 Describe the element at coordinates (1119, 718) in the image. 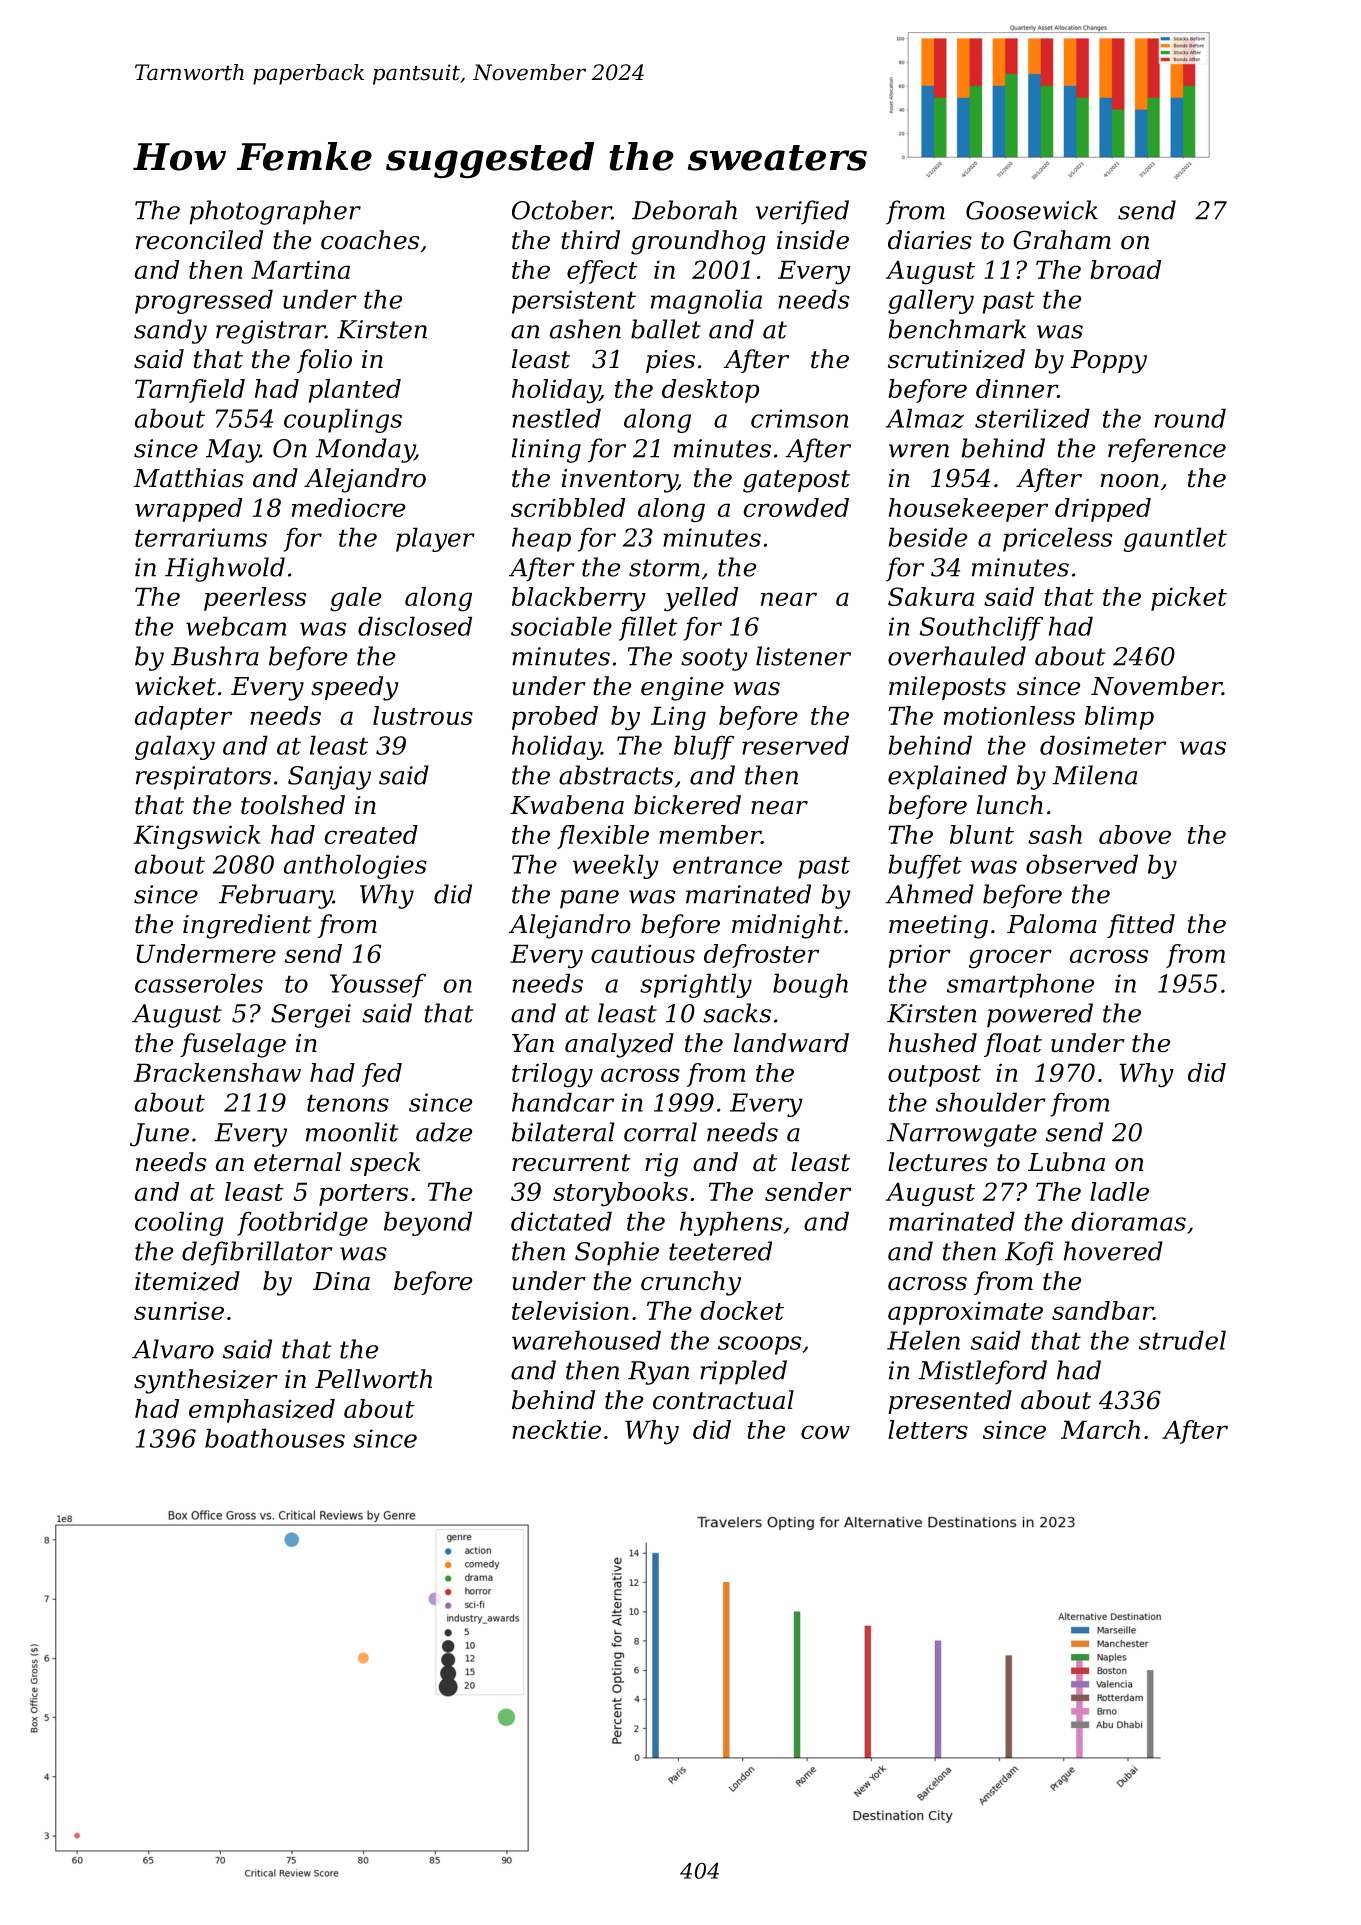

I see `blimp` at that location.
